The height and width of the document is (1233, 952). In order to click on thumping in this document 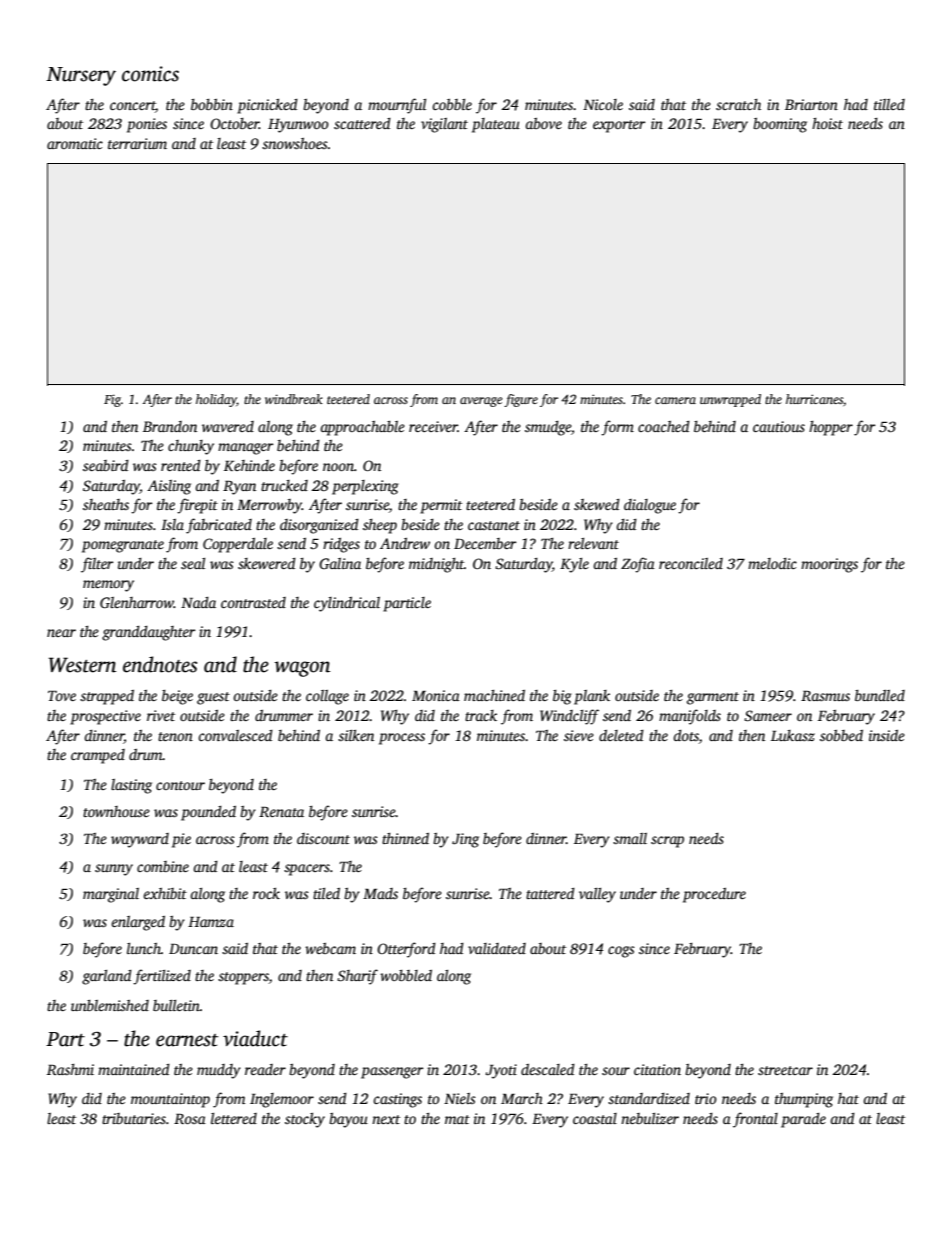, I will do `click(804, 1100)`.
